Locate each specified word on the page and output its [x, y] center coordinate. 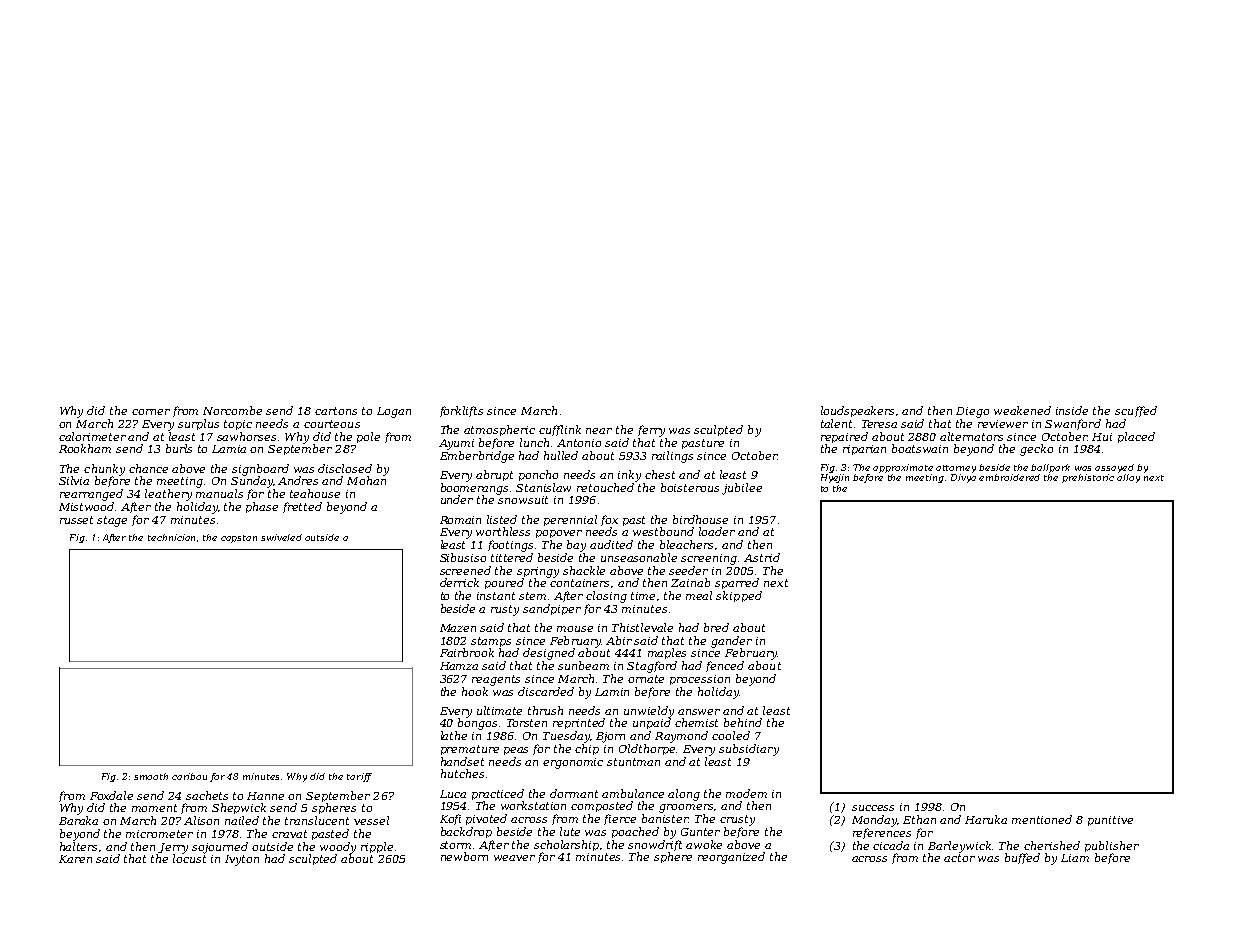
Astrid [762, 557]
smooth [151, 776]
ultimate [499, 710]
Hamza [459, 666]
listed [502, 519]
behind [743, 722]
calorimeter [92, 436]
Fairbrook [467, 652]
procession [700, 680]
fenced [725, 666]
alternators [971, 436]
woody [338, 848]
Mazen [458, 628]
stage [112, 521]
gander [731, 642]
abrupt [494, 475]
